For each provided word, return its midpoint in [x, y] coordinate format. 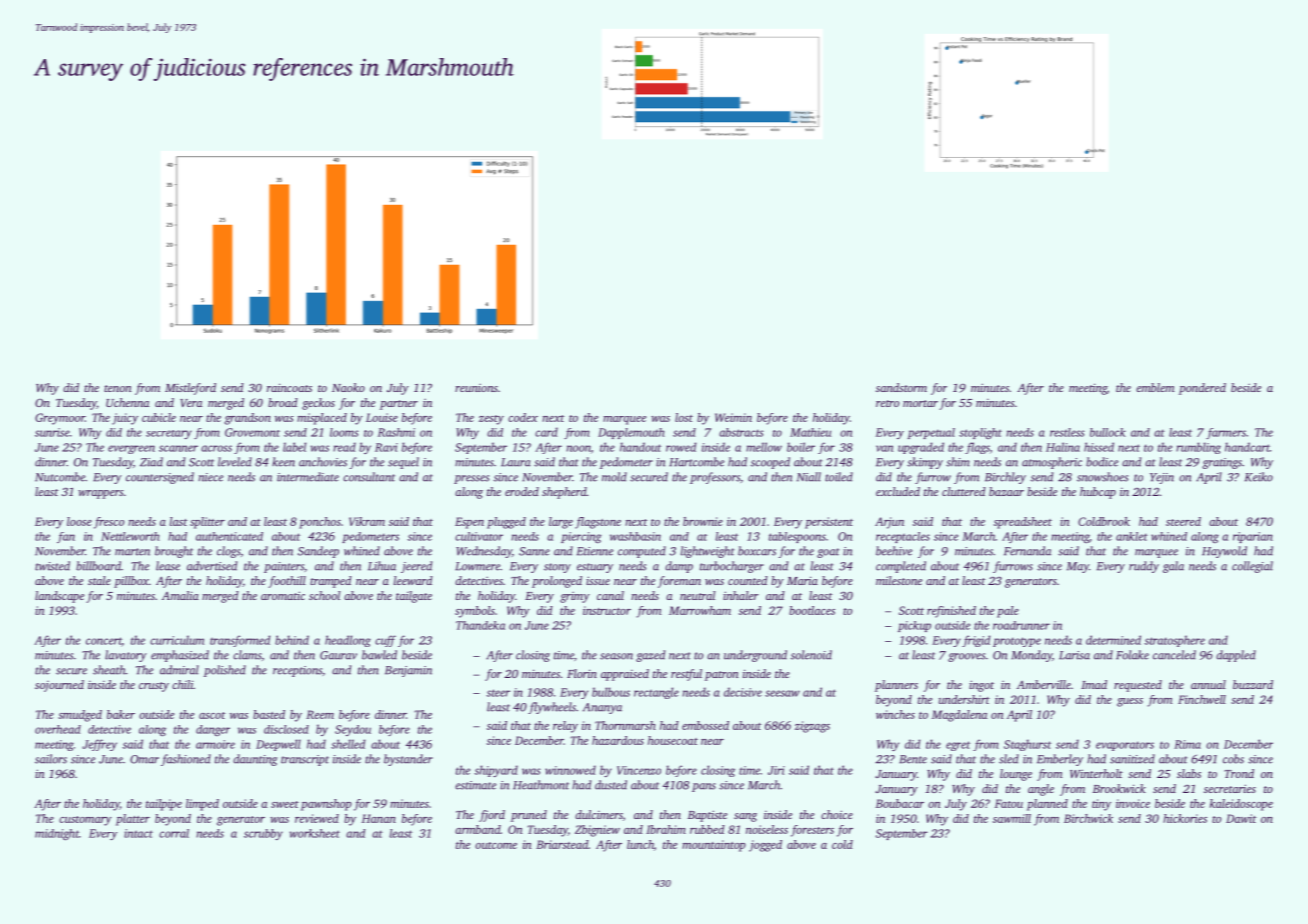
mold [614, 477]
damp [679, 567]
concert [104, 642]
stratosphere [1174, 641]
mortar [920, 403]
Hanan [379, 818]
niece [210, 477]
